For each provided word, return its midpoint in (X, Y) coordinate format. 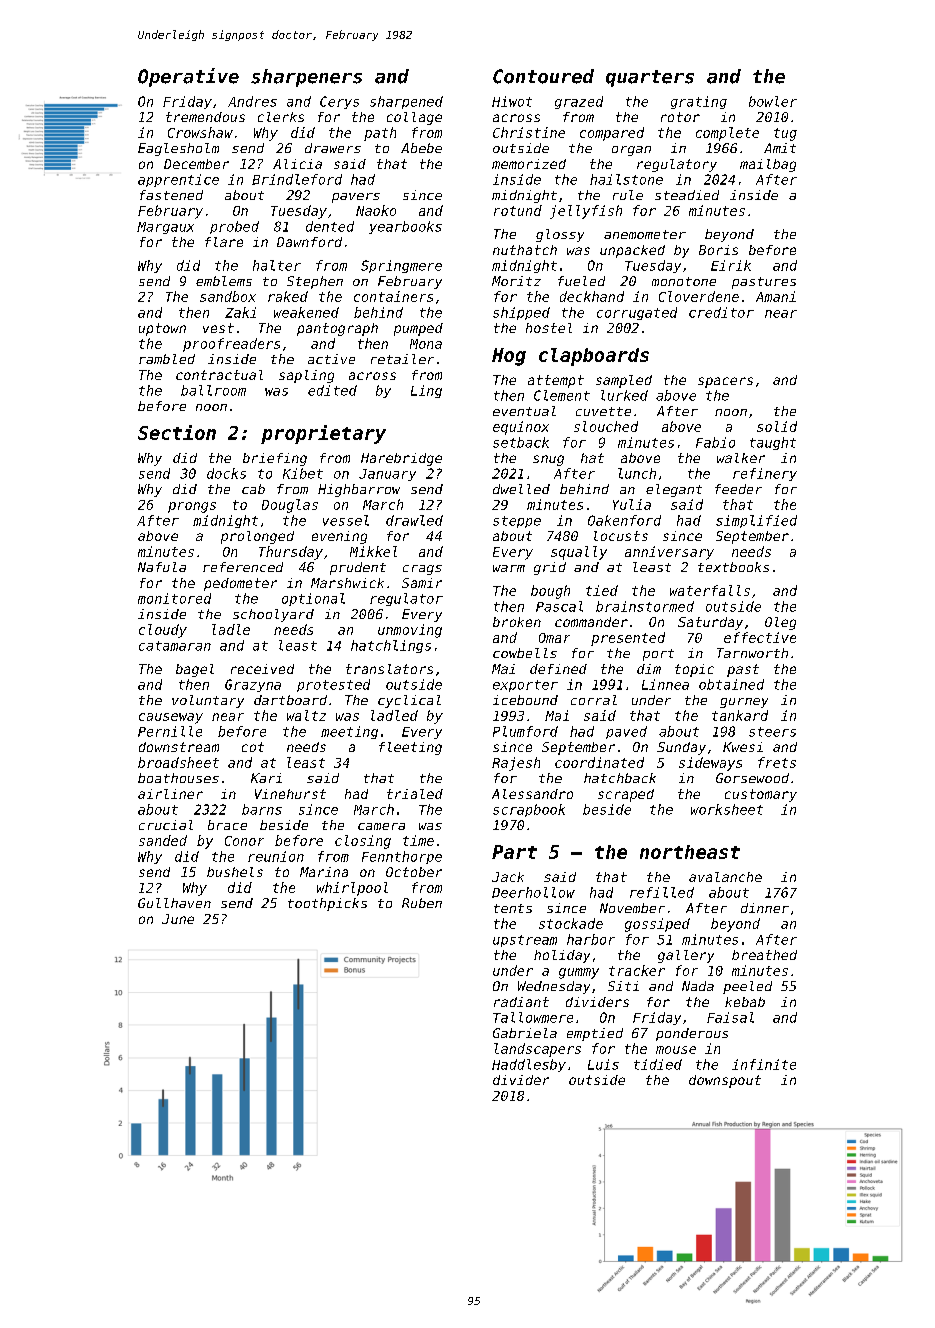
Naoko (376, 210)
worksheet (727, 809)
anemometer (645, 234)
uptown (162, 329)
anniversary (669, 553)
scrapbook (529, 810)
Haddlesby (529, 1065)
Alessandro (532, 794)
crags (422, 570)
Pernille (170, 731)
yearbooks (405, 227)
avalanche (725, 877)
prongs (192, 507)
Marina (324, 872)
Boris (718, 250)
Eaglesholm (178, 149)
